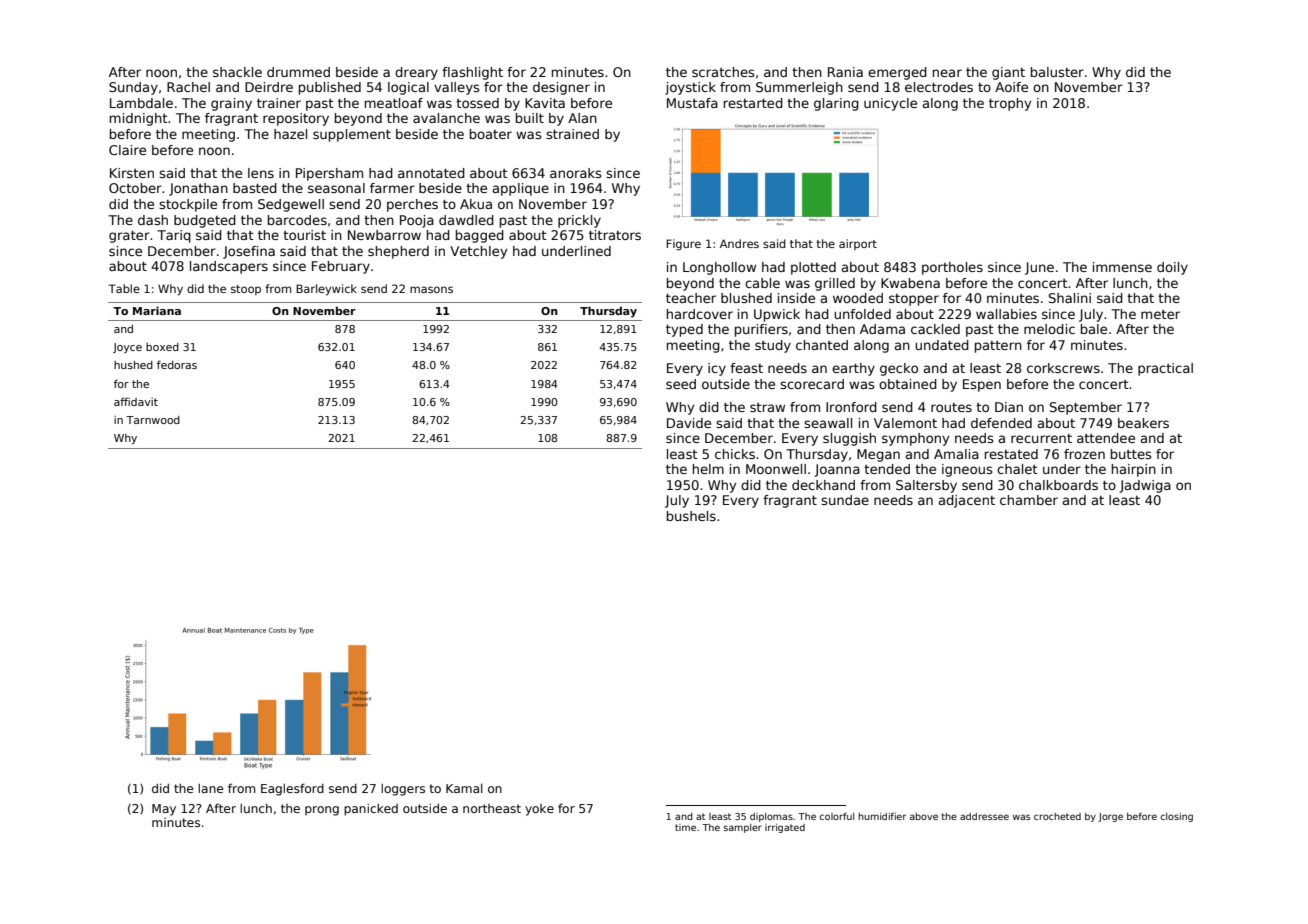  Describe the element at coordinates (153, 420) in the screenshot. I see `Tarnwood` at that location.
